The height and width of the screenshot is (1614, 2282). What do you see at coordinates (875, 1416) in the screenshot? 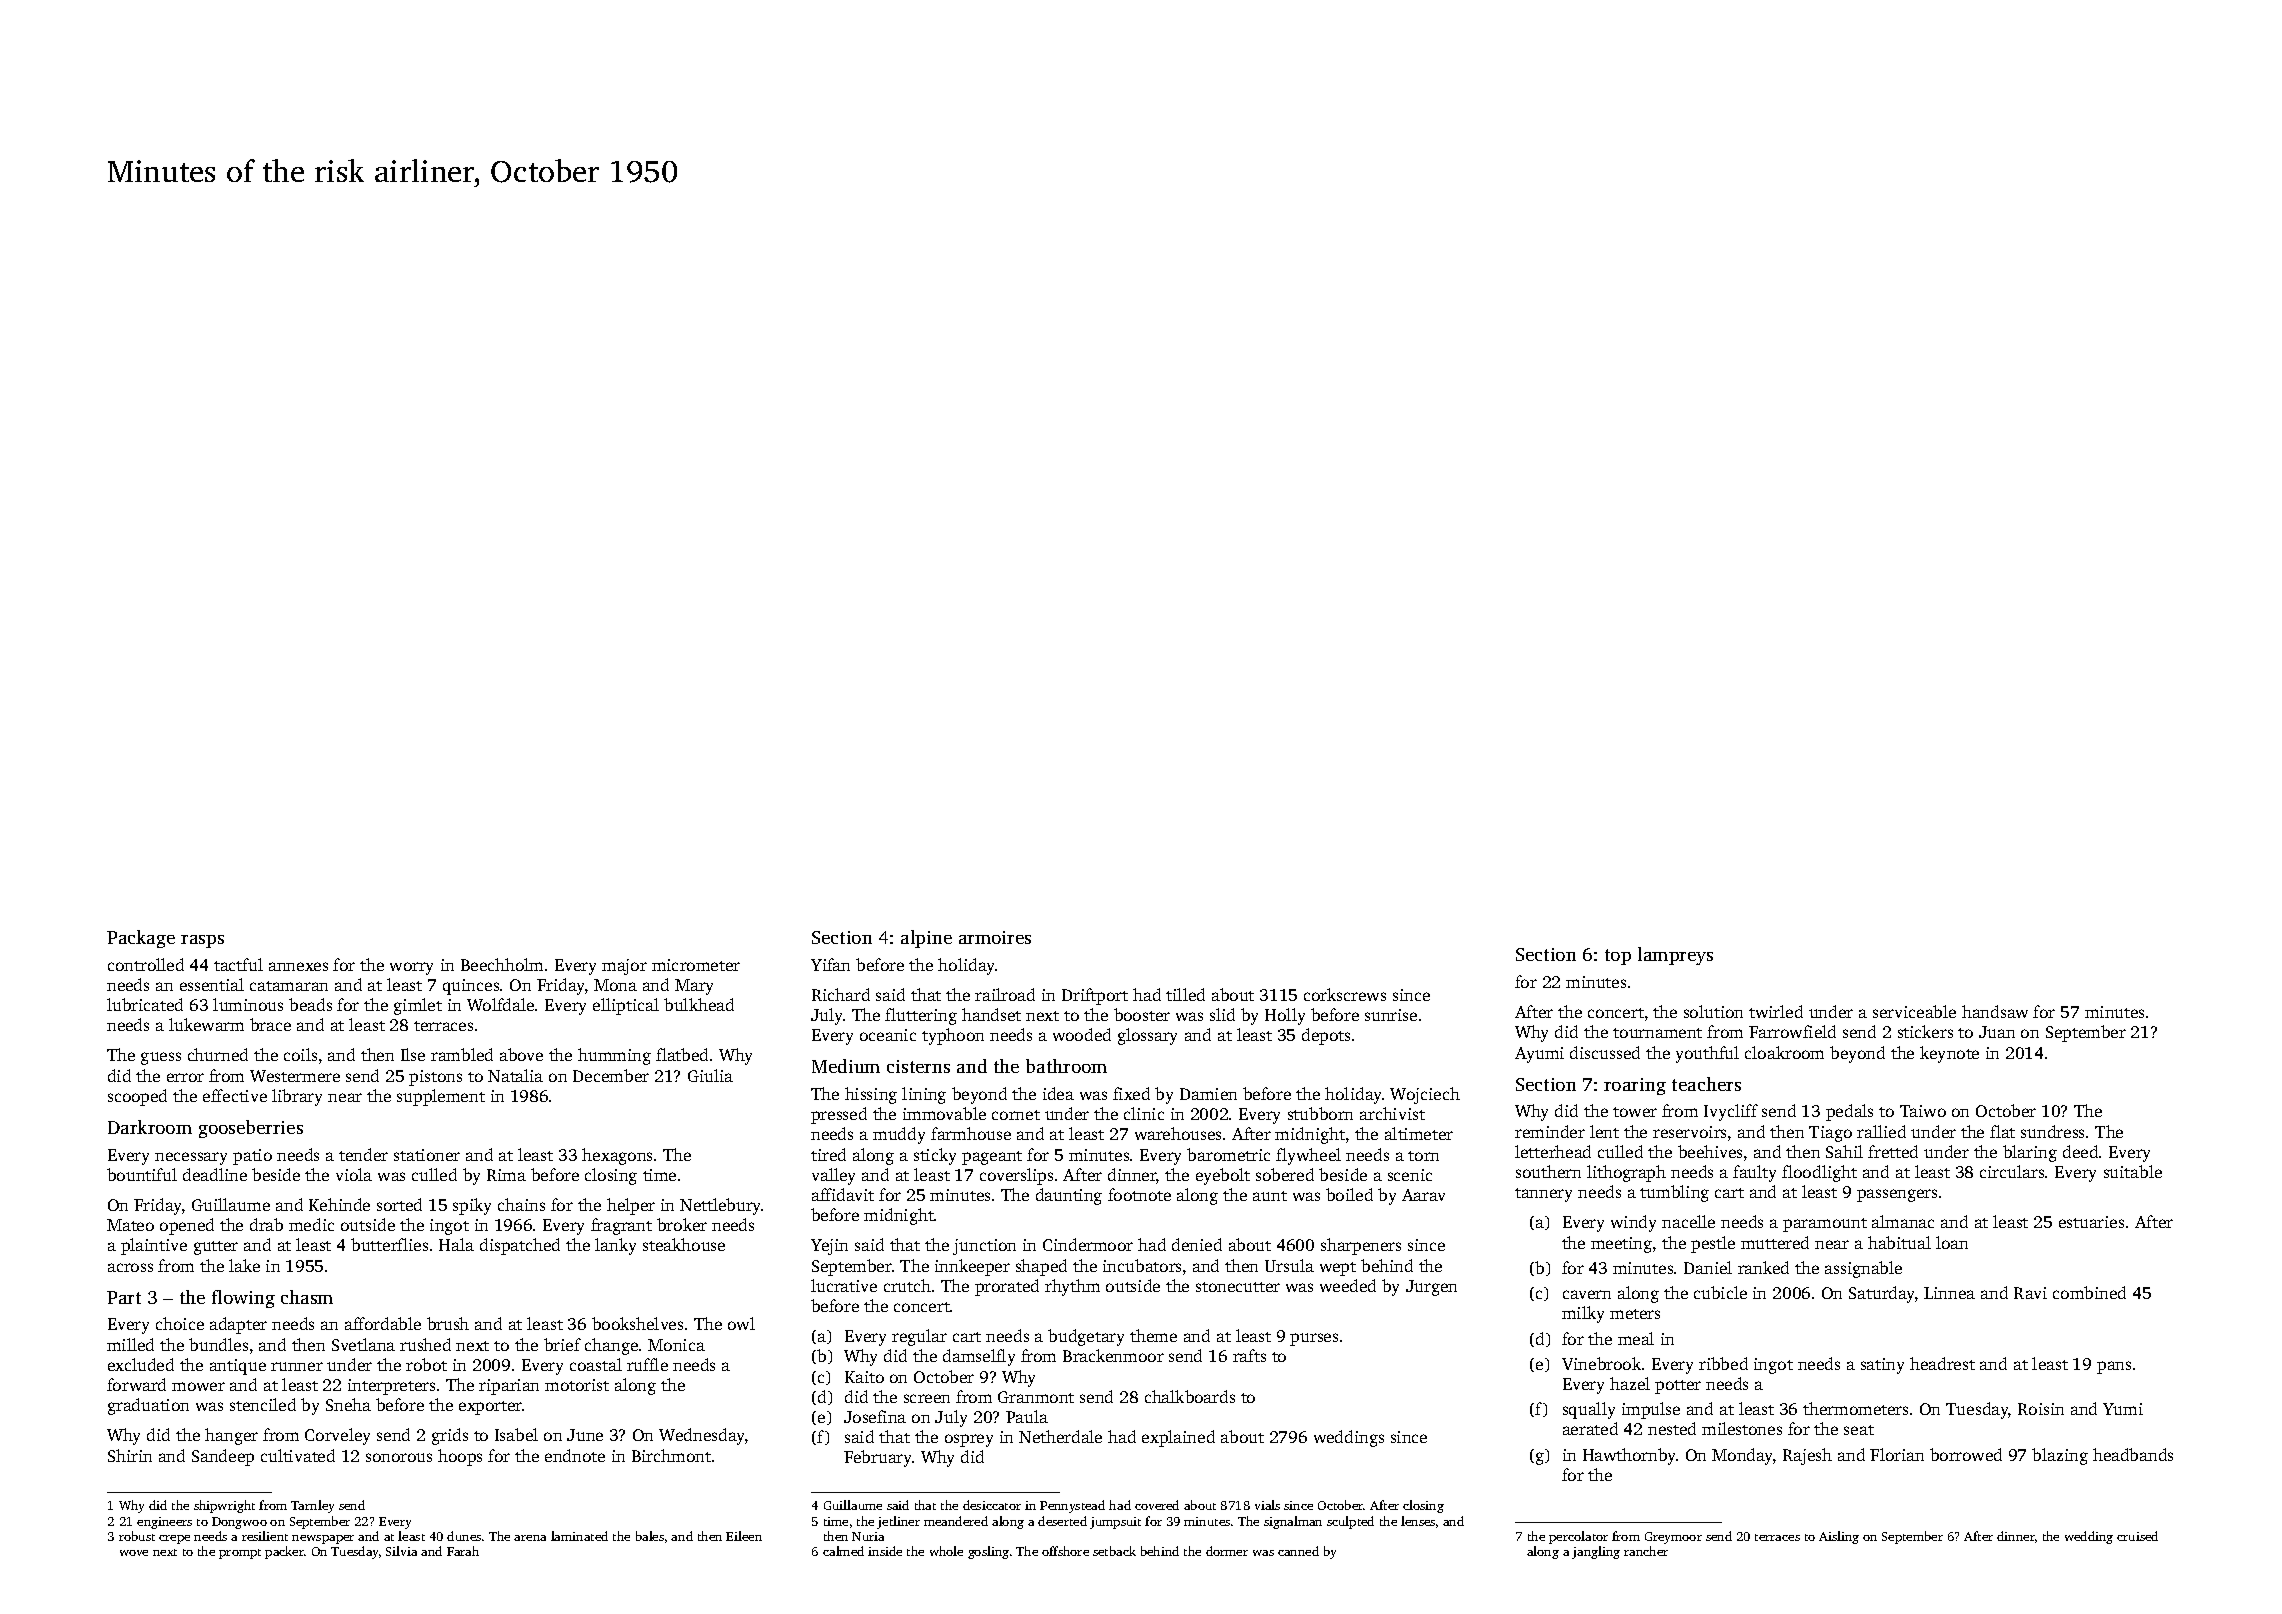
I see `Josefina` at bounding box center [875, 1416].
